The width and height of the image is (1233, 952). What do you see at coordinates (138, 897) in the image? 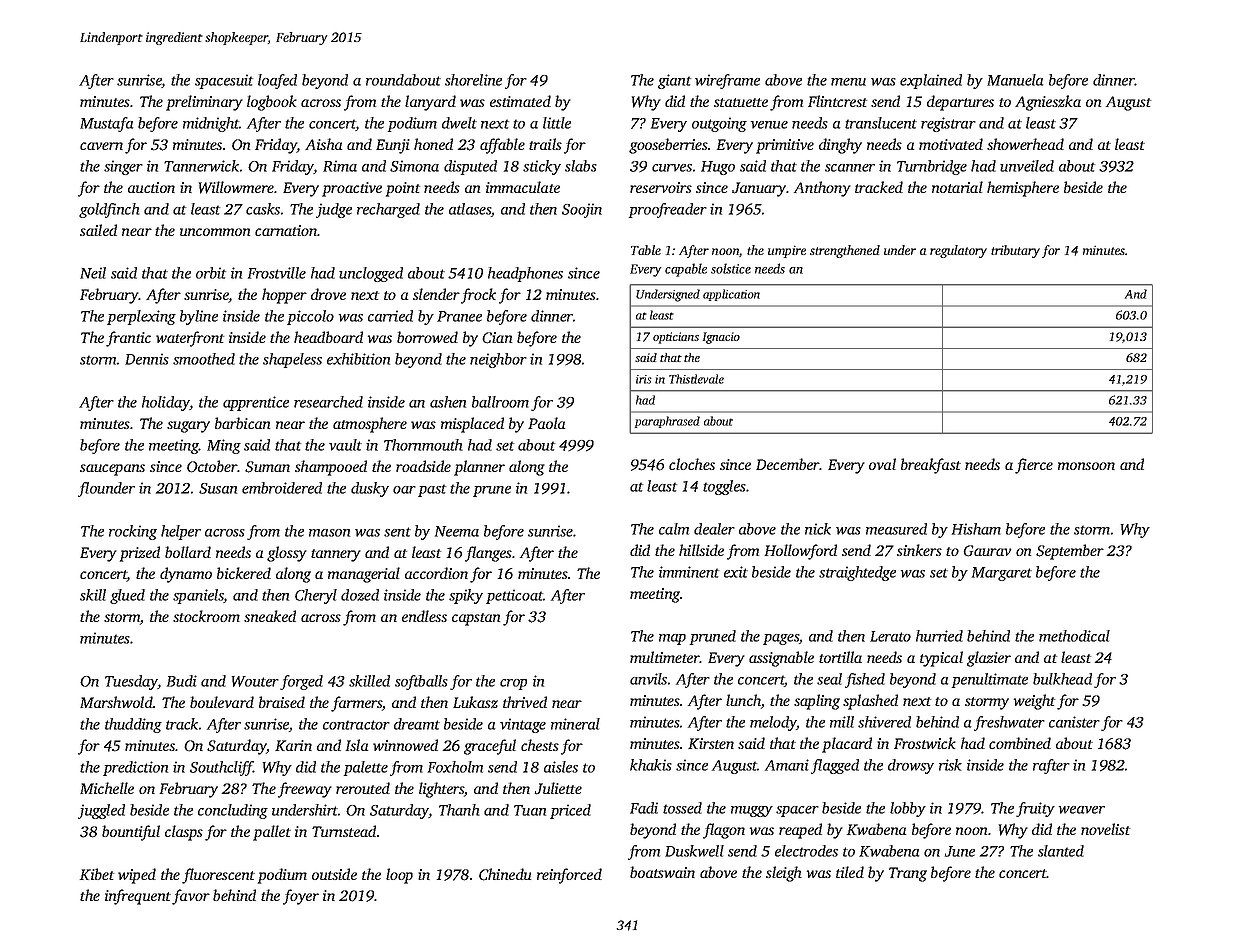
I see `infrequent` at bounding box center [138, 897].
